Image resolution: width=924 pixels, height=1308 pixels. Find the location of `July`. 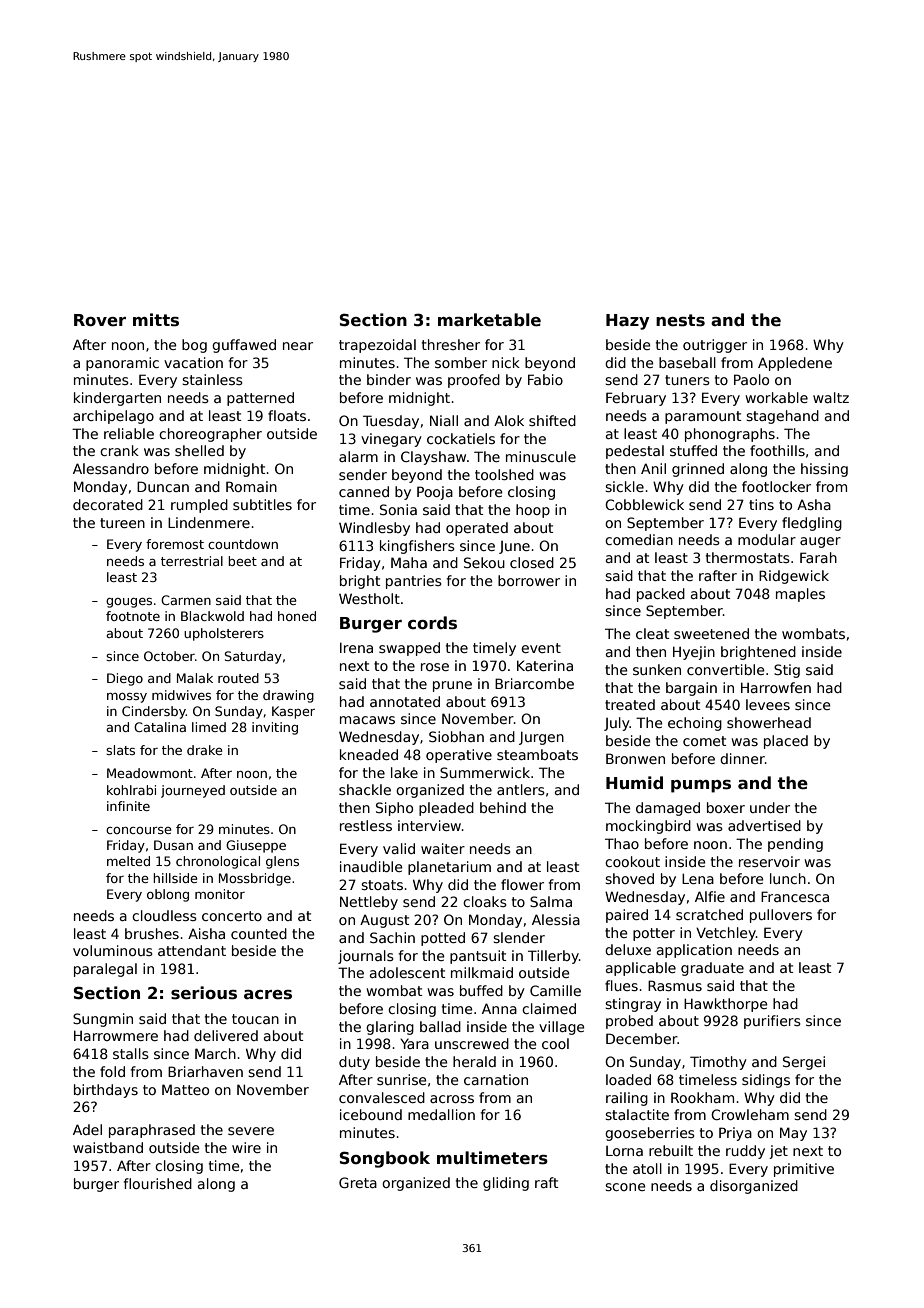

July is located at coordinates (617, 724).
